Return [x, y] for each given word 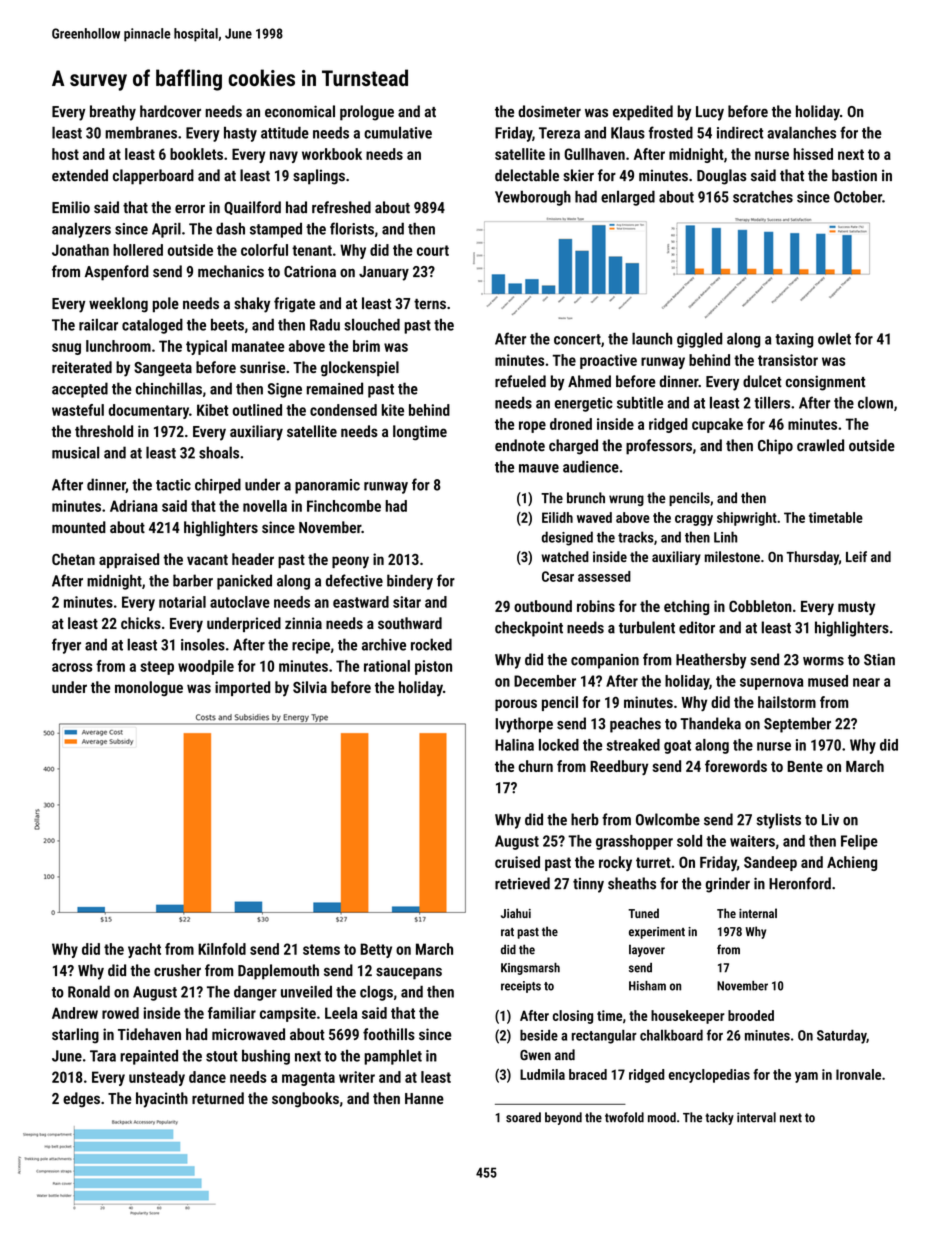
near [866, 682]
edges [81, 1100]
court [433, 250]
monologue [149, 688]
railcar [98, 324]
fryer [66, 646]
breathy [113, 113]
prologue [367, 113]
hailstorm [787, 702]
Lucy [710, 113]
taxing [794, 340]
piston [433, 667]
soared [523, 1117]
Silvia [310, 687]
